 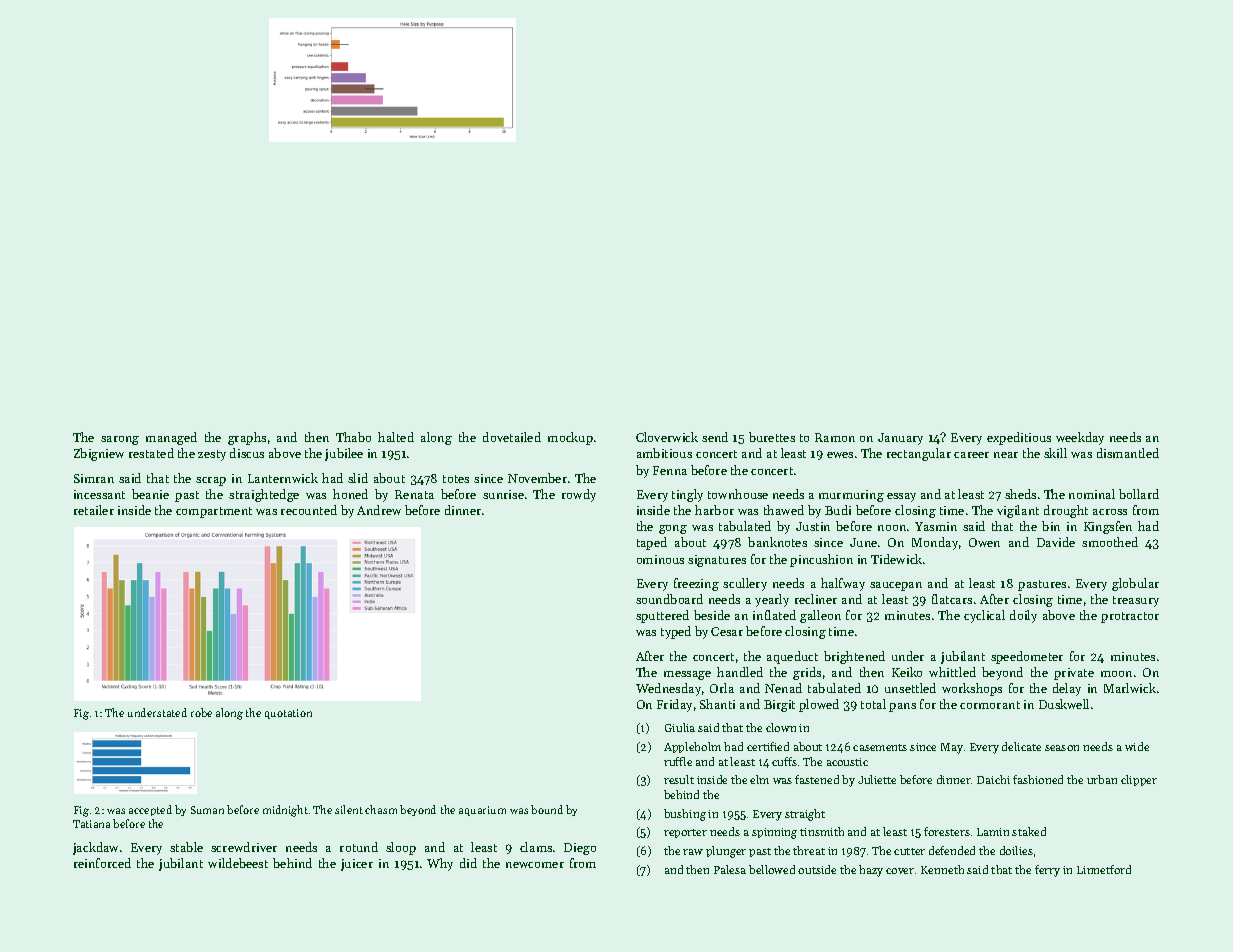 What do you see at coordinates (456, 479) in the document?
I see `totes` at bounding box center [456, 479].
